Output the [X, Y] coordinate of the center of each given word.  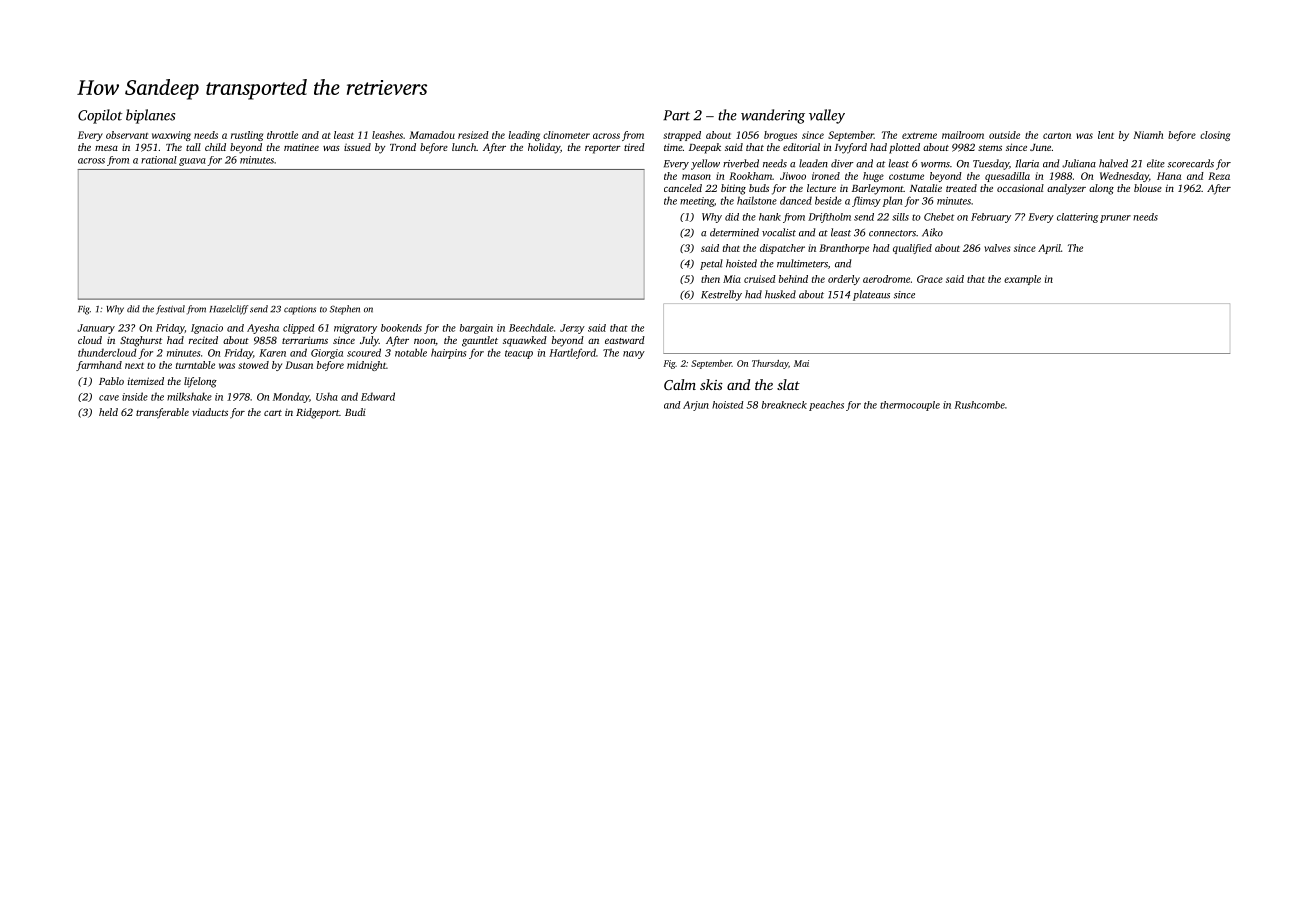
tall [193, 147]
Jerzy [572, 329]
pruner [1115, 219]
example [1022, 280]
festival [170, 310]
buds [759, 188]
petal [711, 264]
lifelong [200, 382]
